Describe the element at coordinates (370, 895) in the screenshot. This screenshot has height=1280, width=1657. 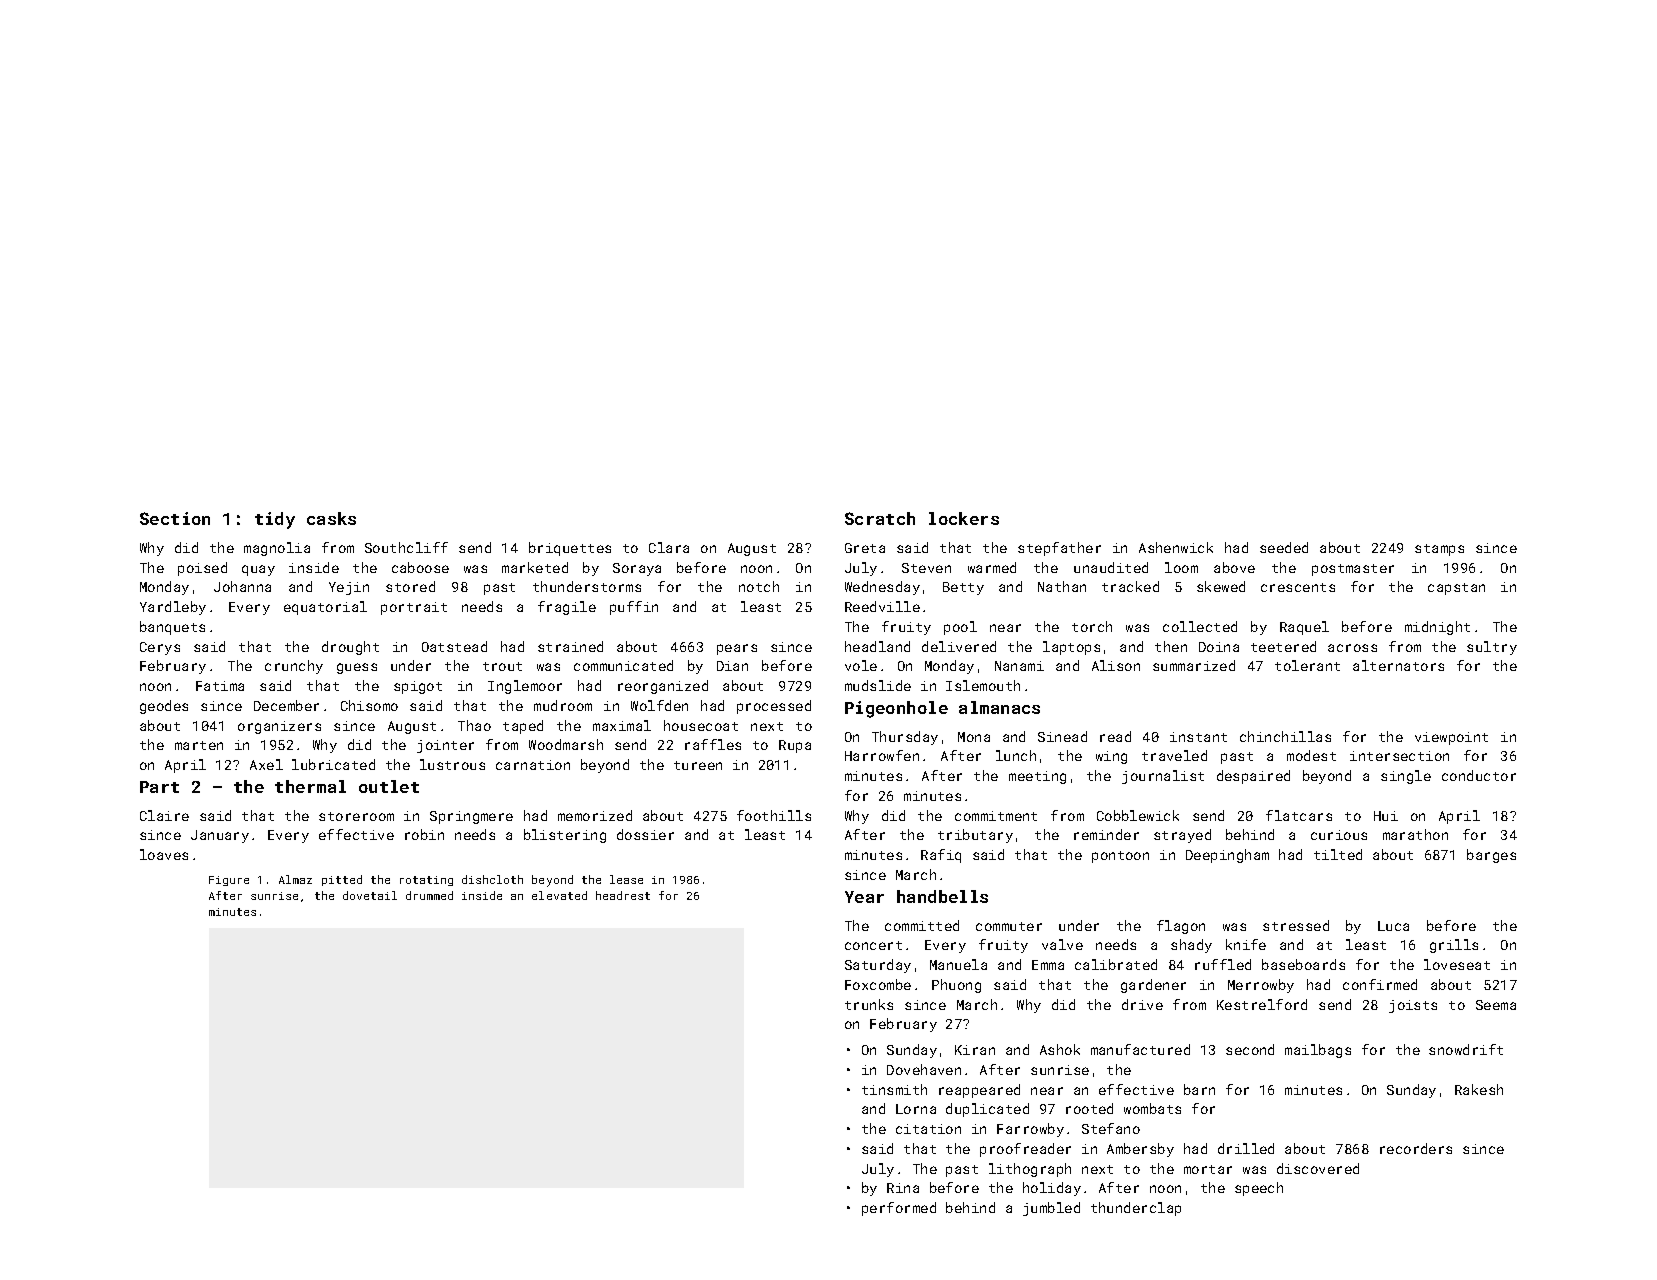
I see `dovetail` at that location.
